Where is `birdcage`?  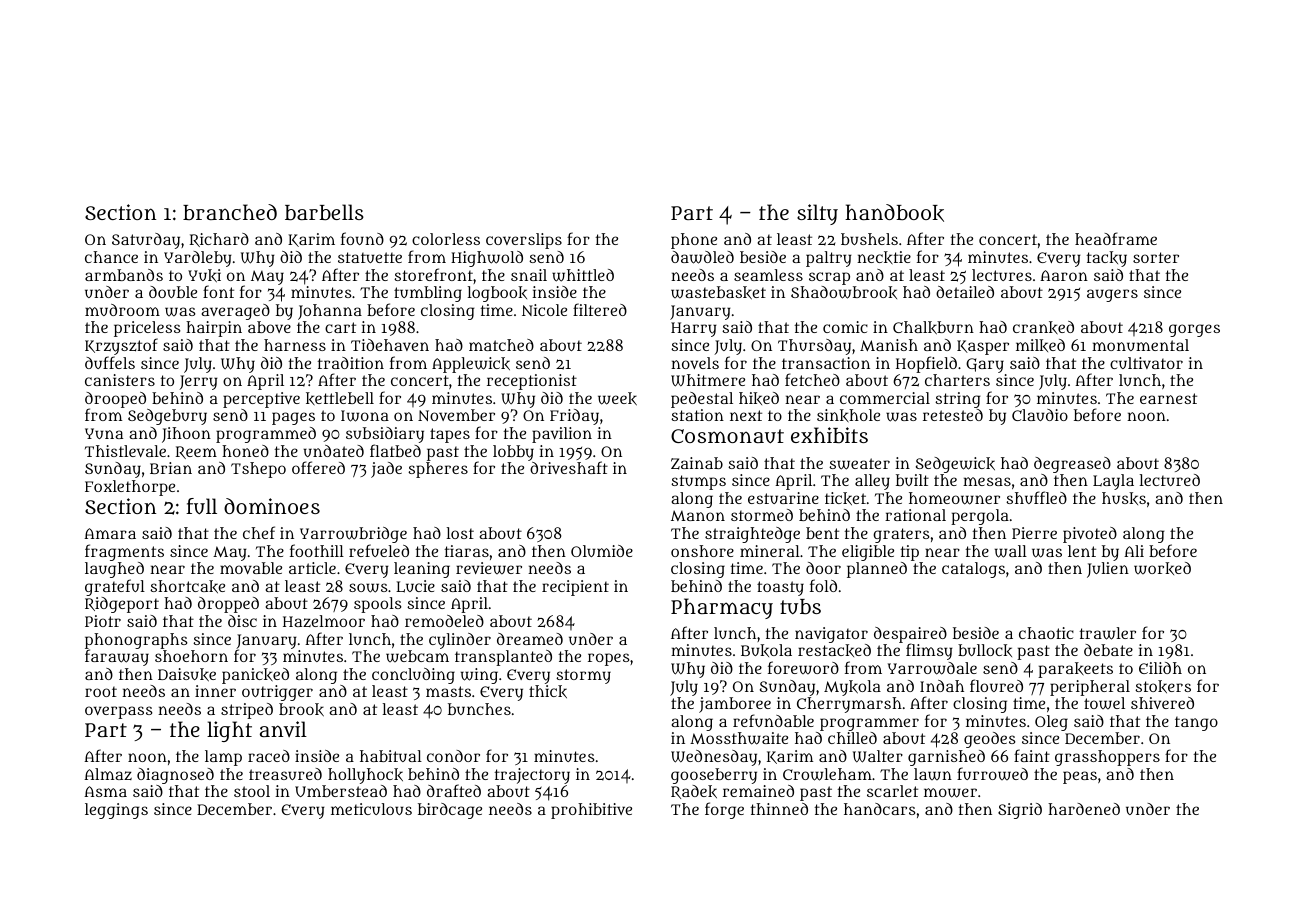
birdcage is located at coordinates (450, 811).
